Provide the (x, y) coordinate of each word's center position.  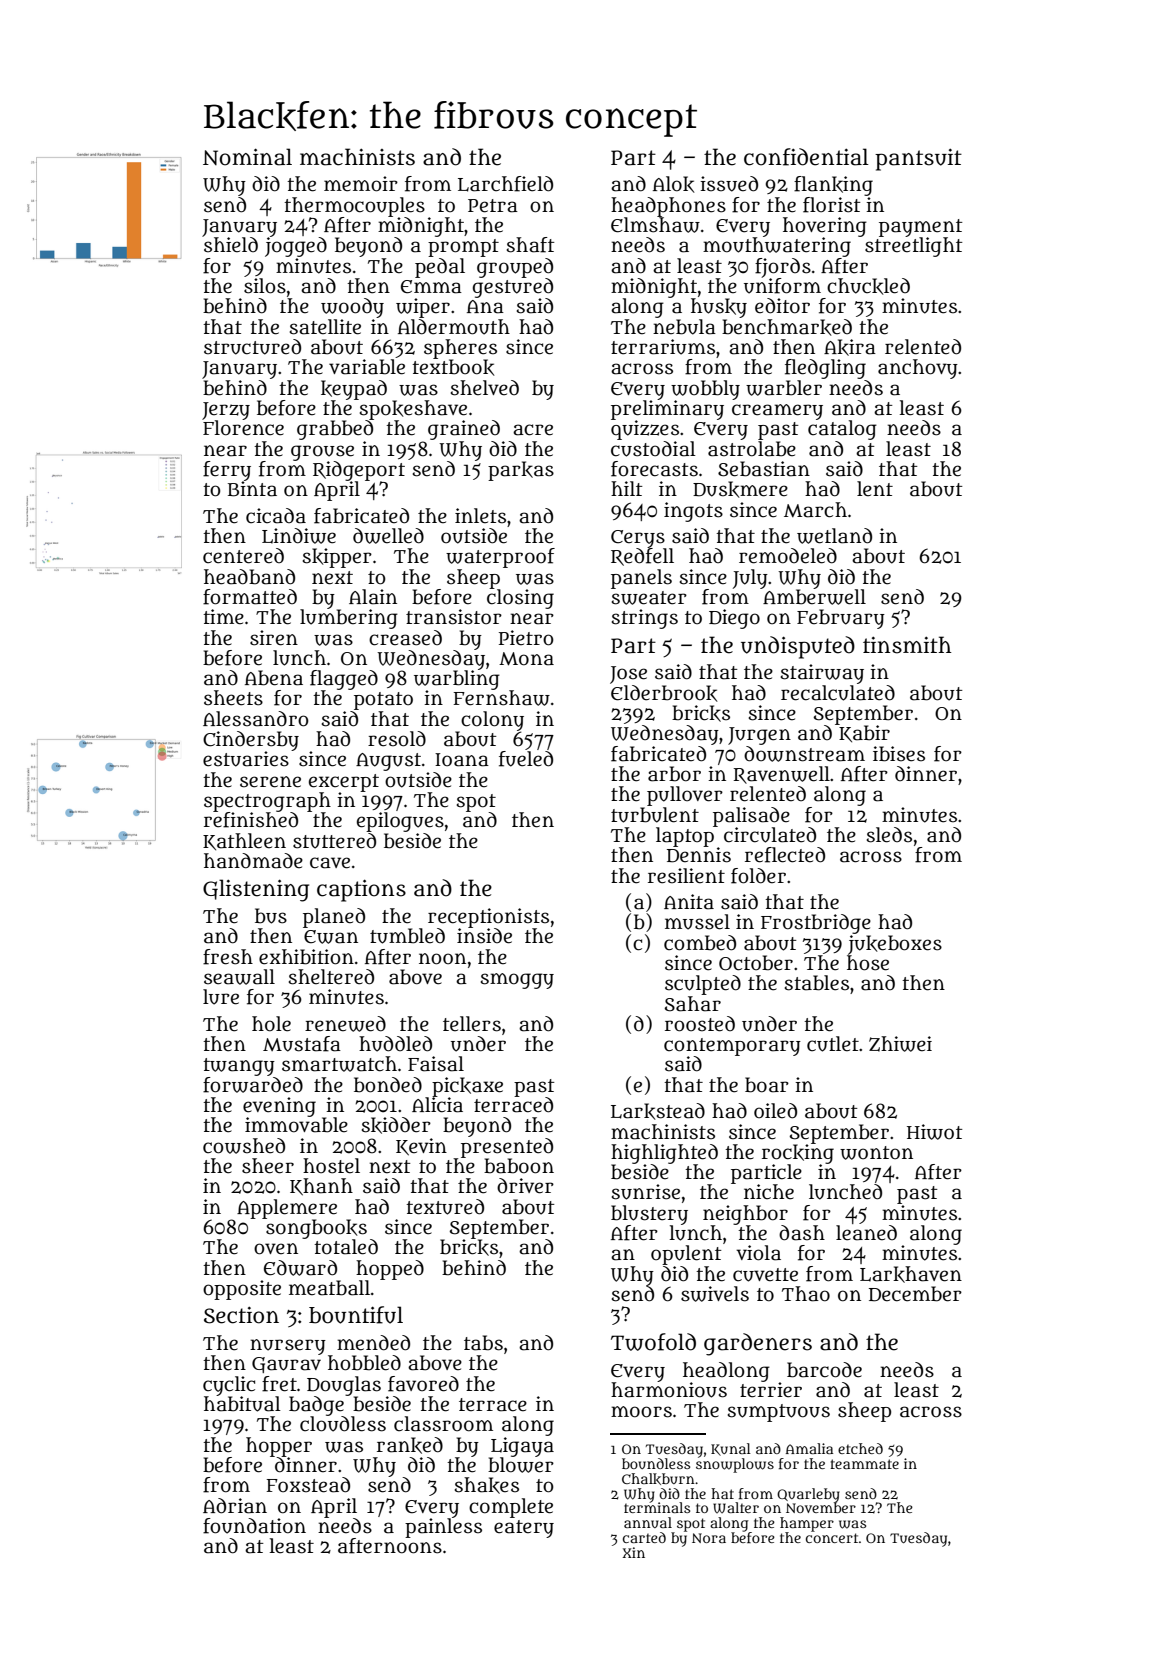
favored (423, 1384)
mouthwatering (777, 247)
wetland (834, 536)
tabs (483, 1343)
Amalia (809, 1448)
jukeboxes (895, 945)
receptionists (488, 918)
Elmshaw (655, 225)
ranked (410, 1445)
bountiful (356, 1315)
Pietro (526, 638)
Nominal (247, 157)
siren (274, 638)
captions (361, 890)
